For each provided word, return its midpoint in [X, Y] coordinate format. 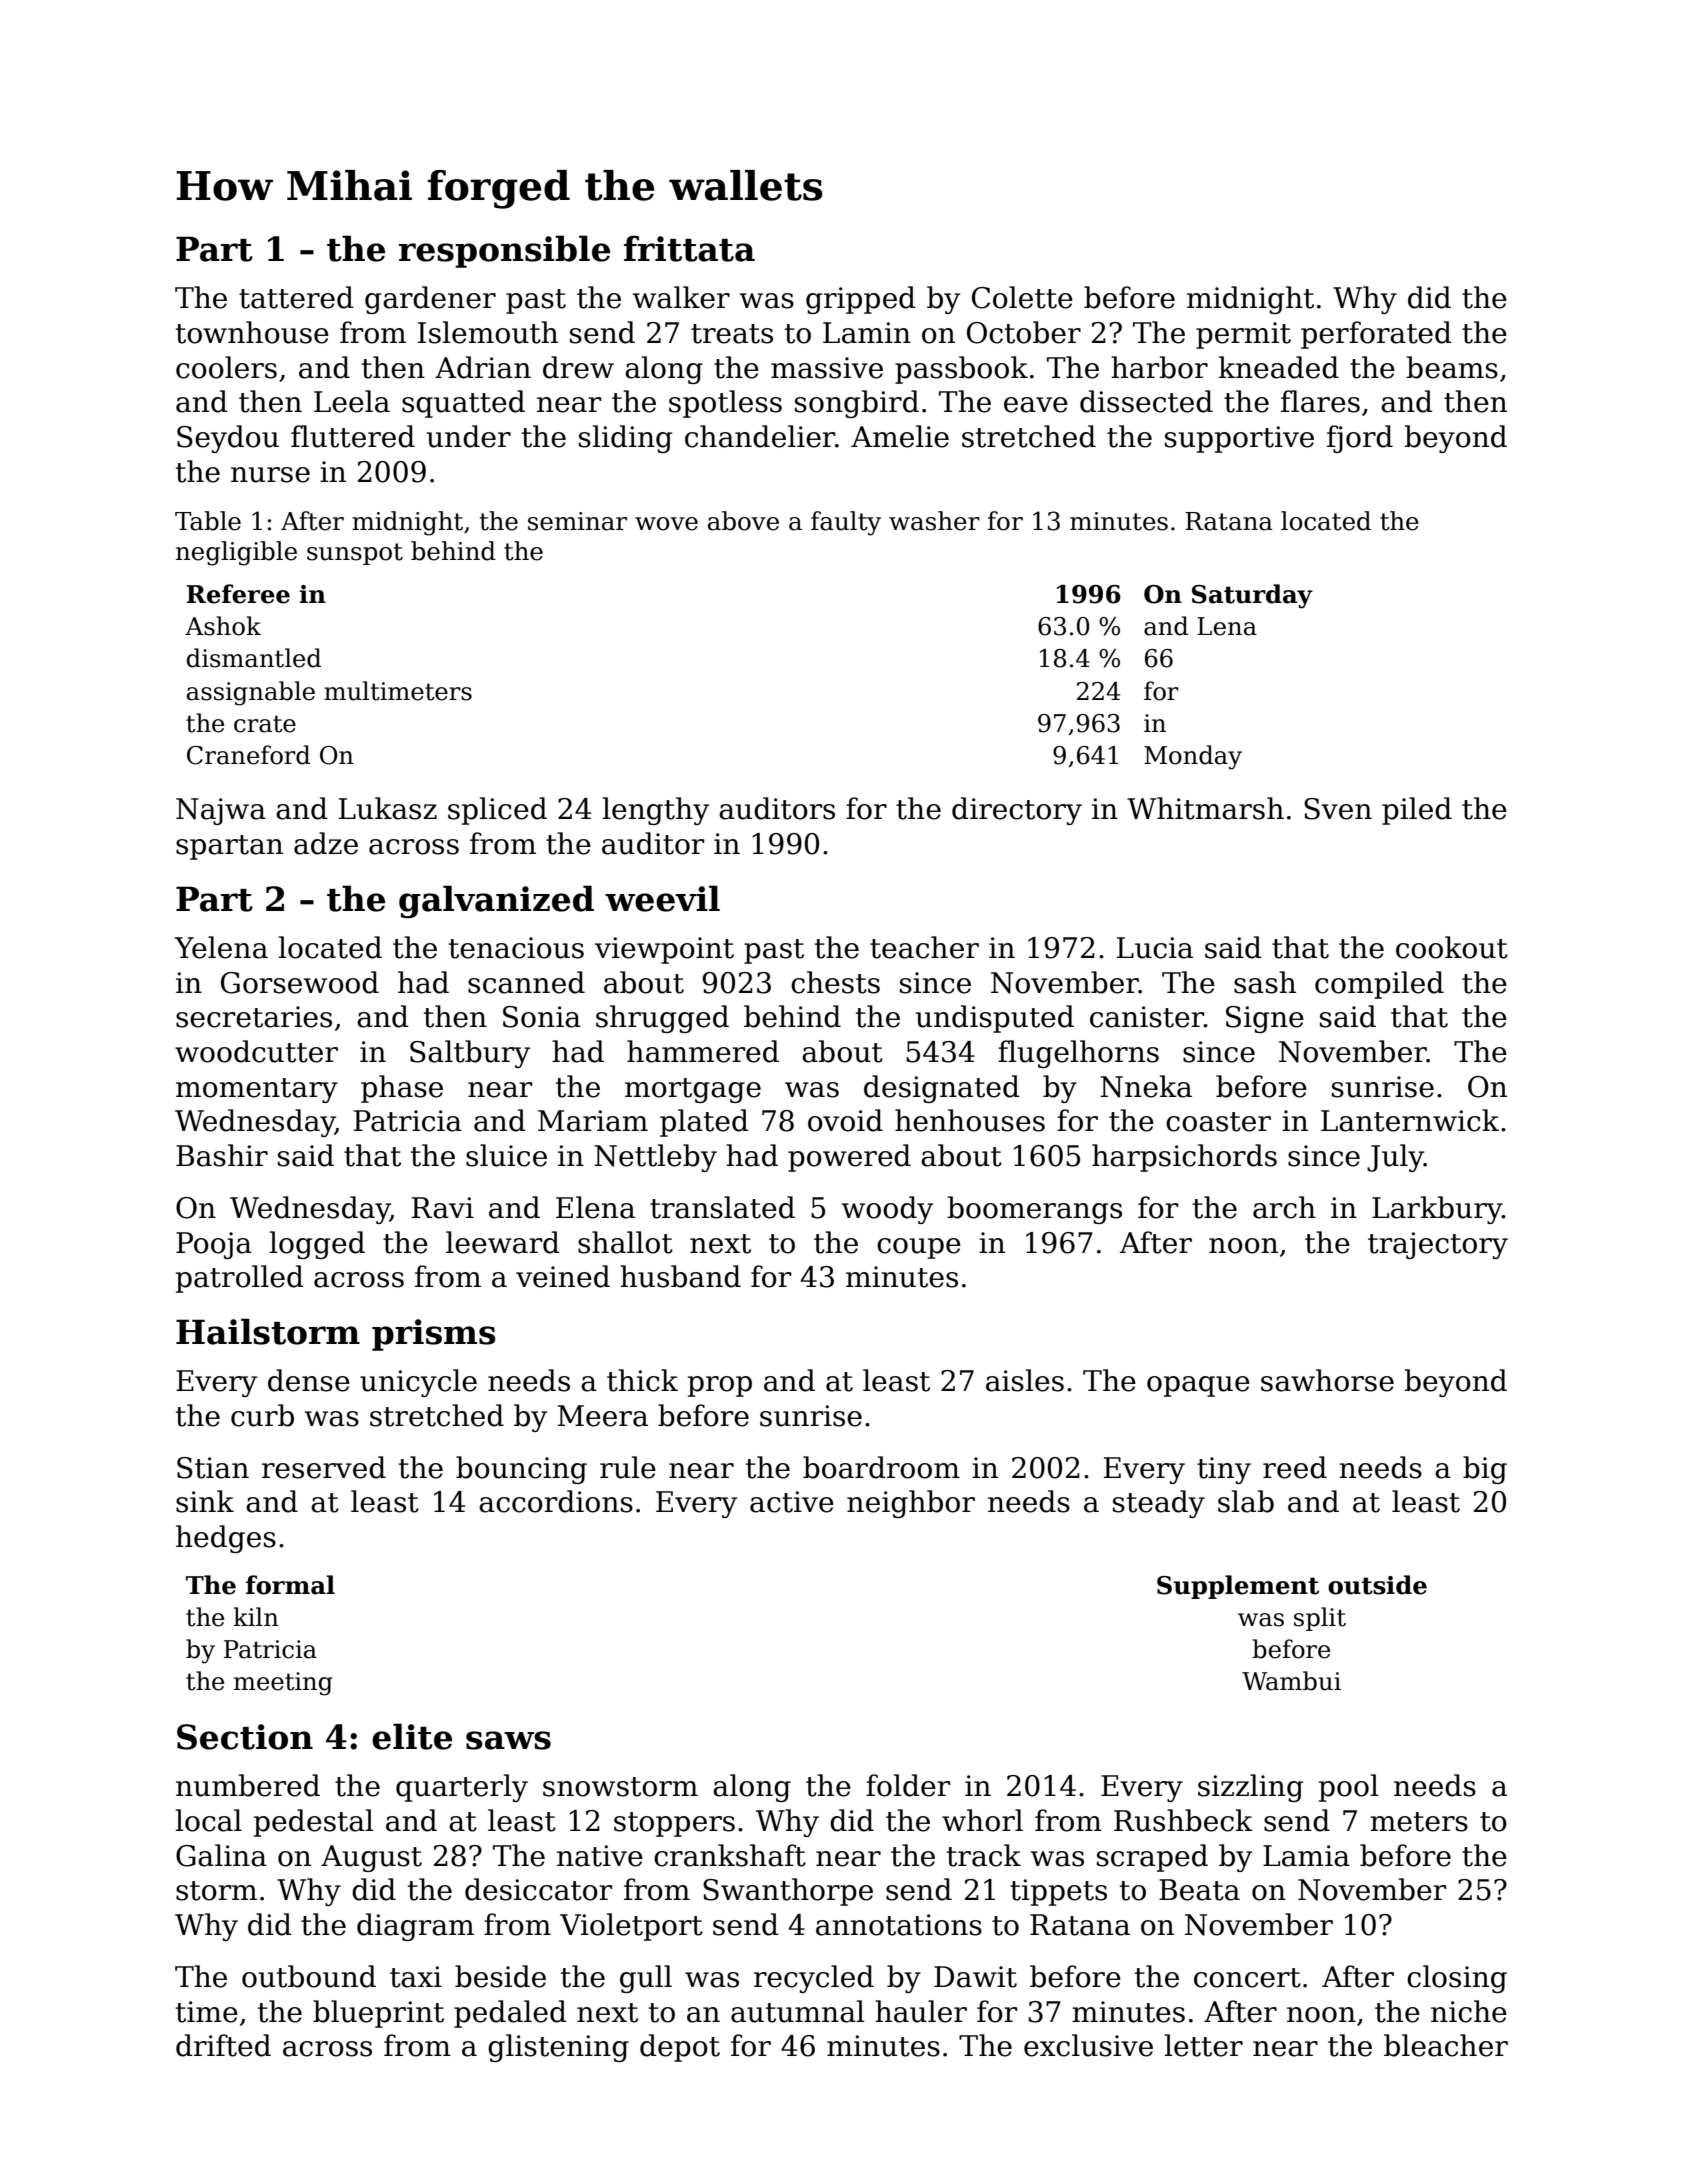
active [792, 1502]
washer [934, 521]
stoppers [674, 1824]
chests [835, 982]
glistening [558, 2048]
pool [1349, 1788]
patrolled [240, 1279]
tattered [296, 297]
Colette [1022, 297]
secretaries [254, 1017]
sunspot [355, 554]
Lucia [1155, 948]
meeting [283, 1684]
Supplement [1238, 1587]
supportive [1239, 439]
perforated [1376, 335]
